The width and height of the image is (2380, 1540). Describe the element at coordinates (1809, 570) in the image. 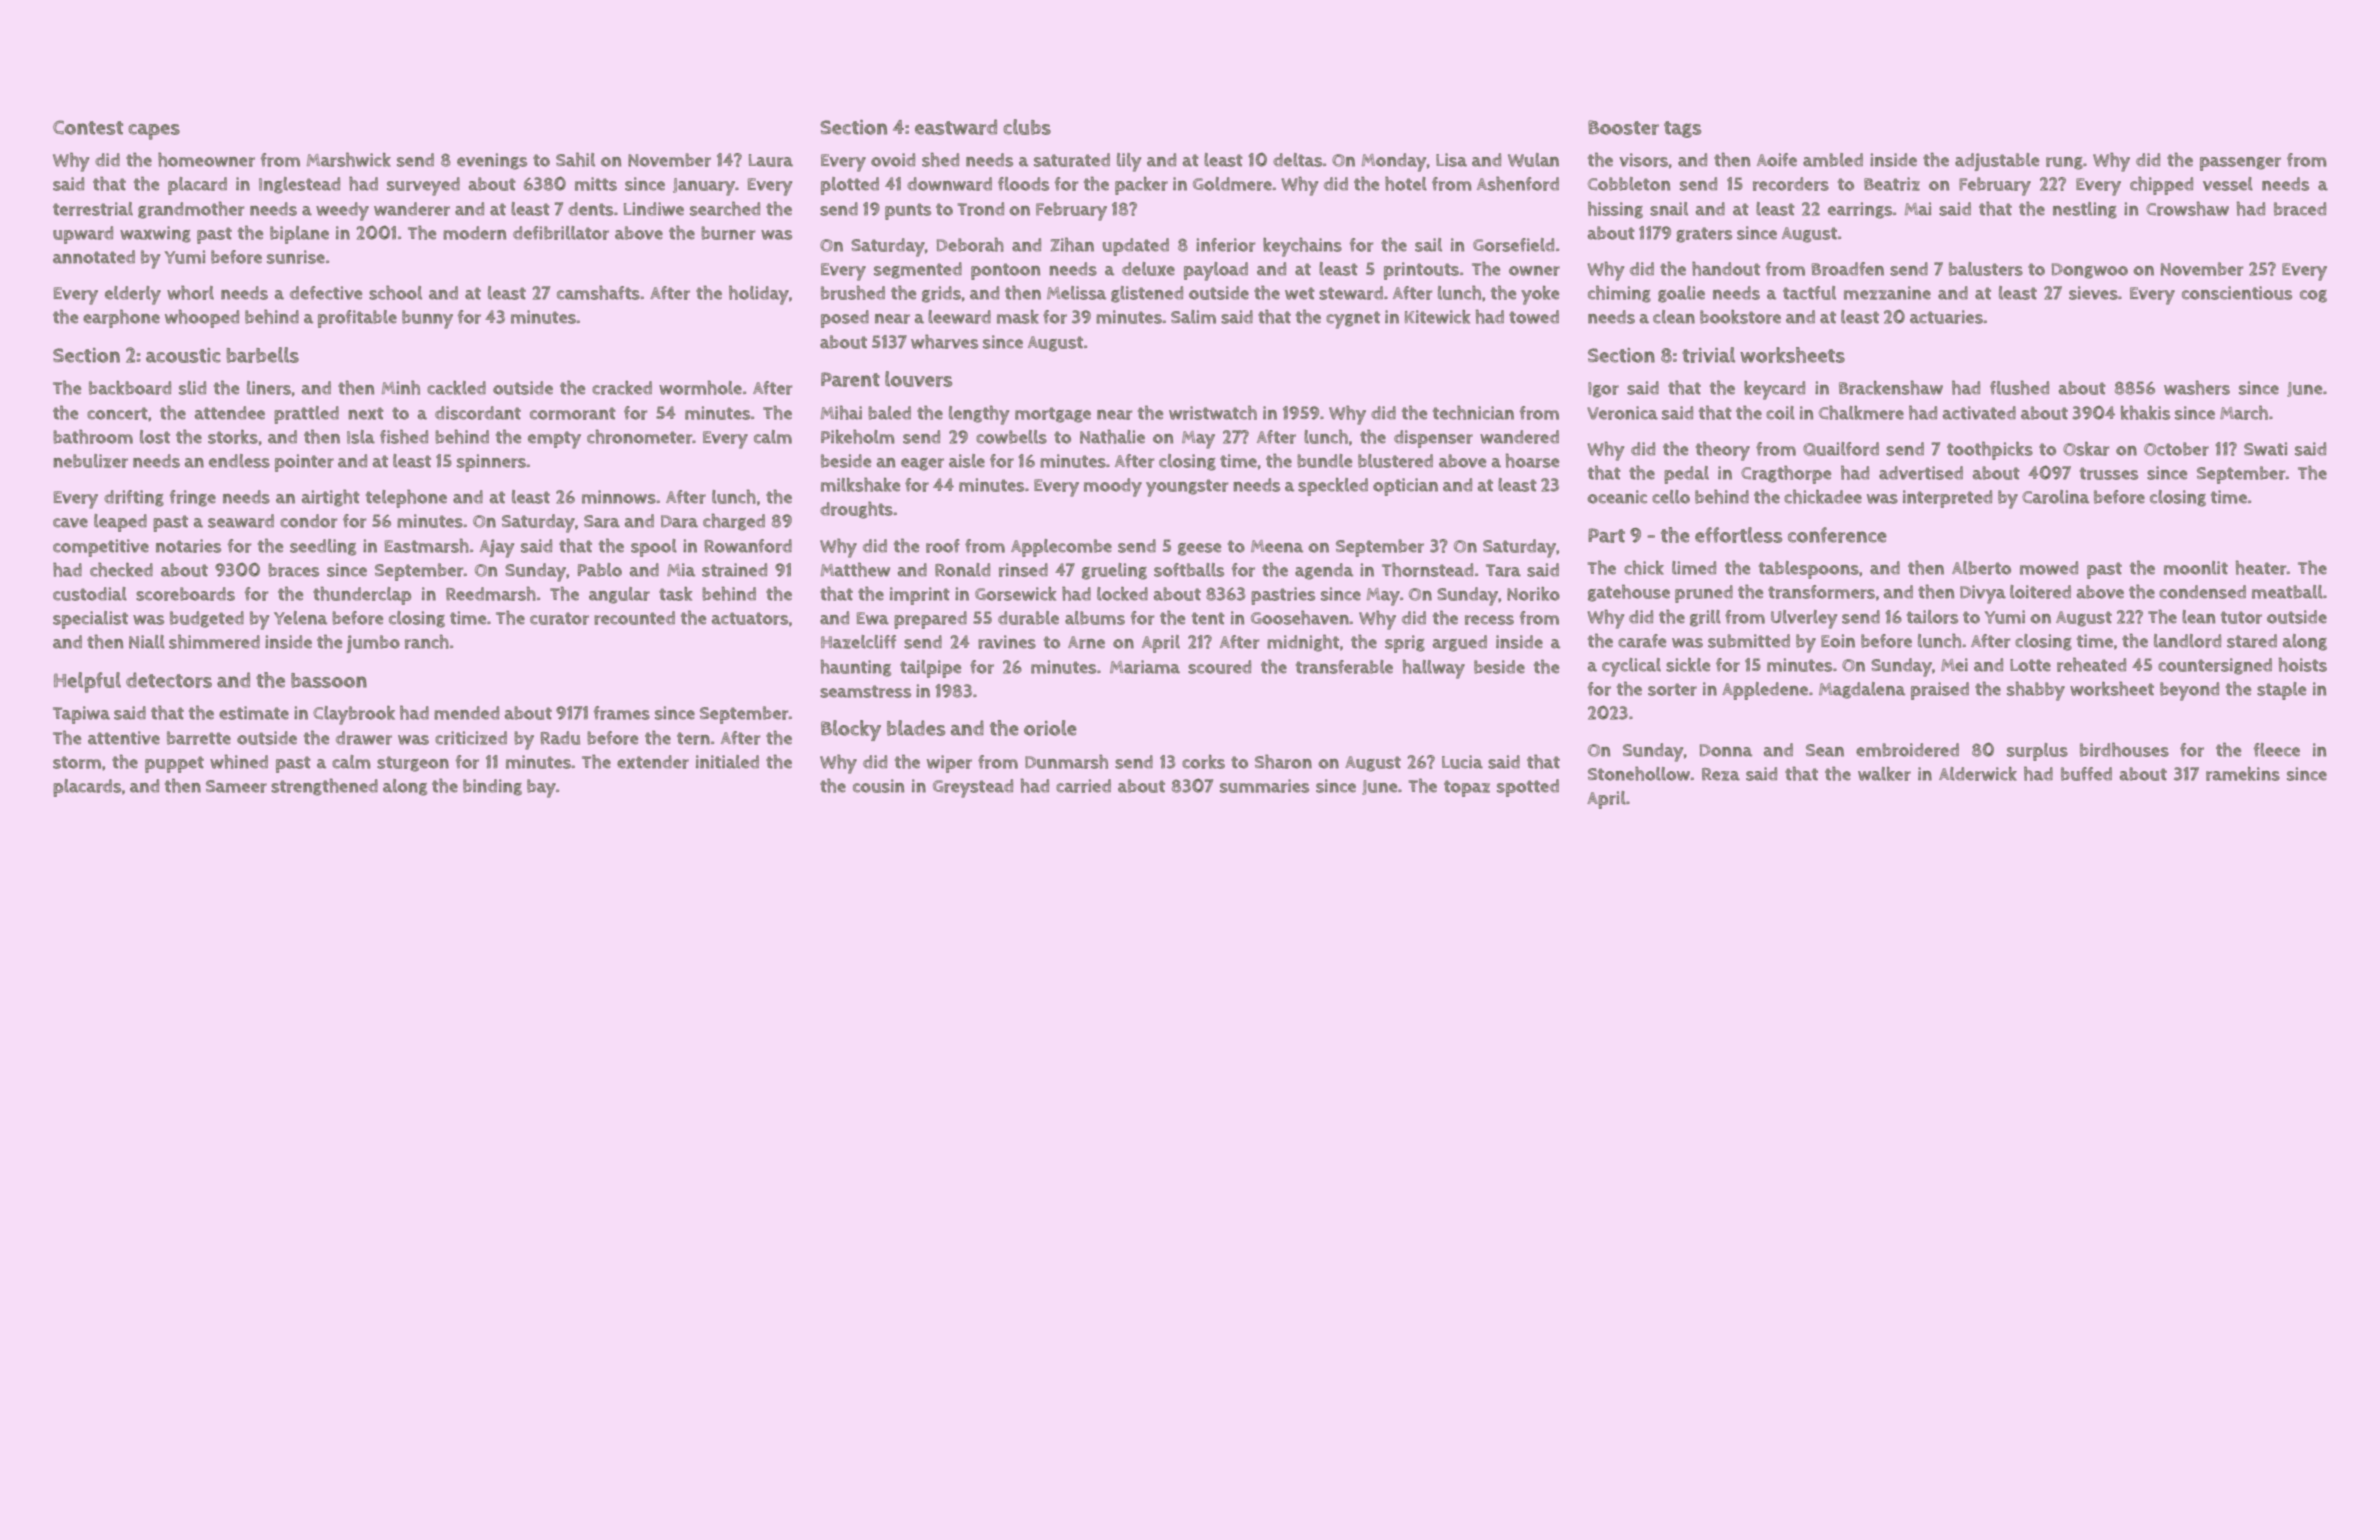

I see `tablespoons` at that location.
